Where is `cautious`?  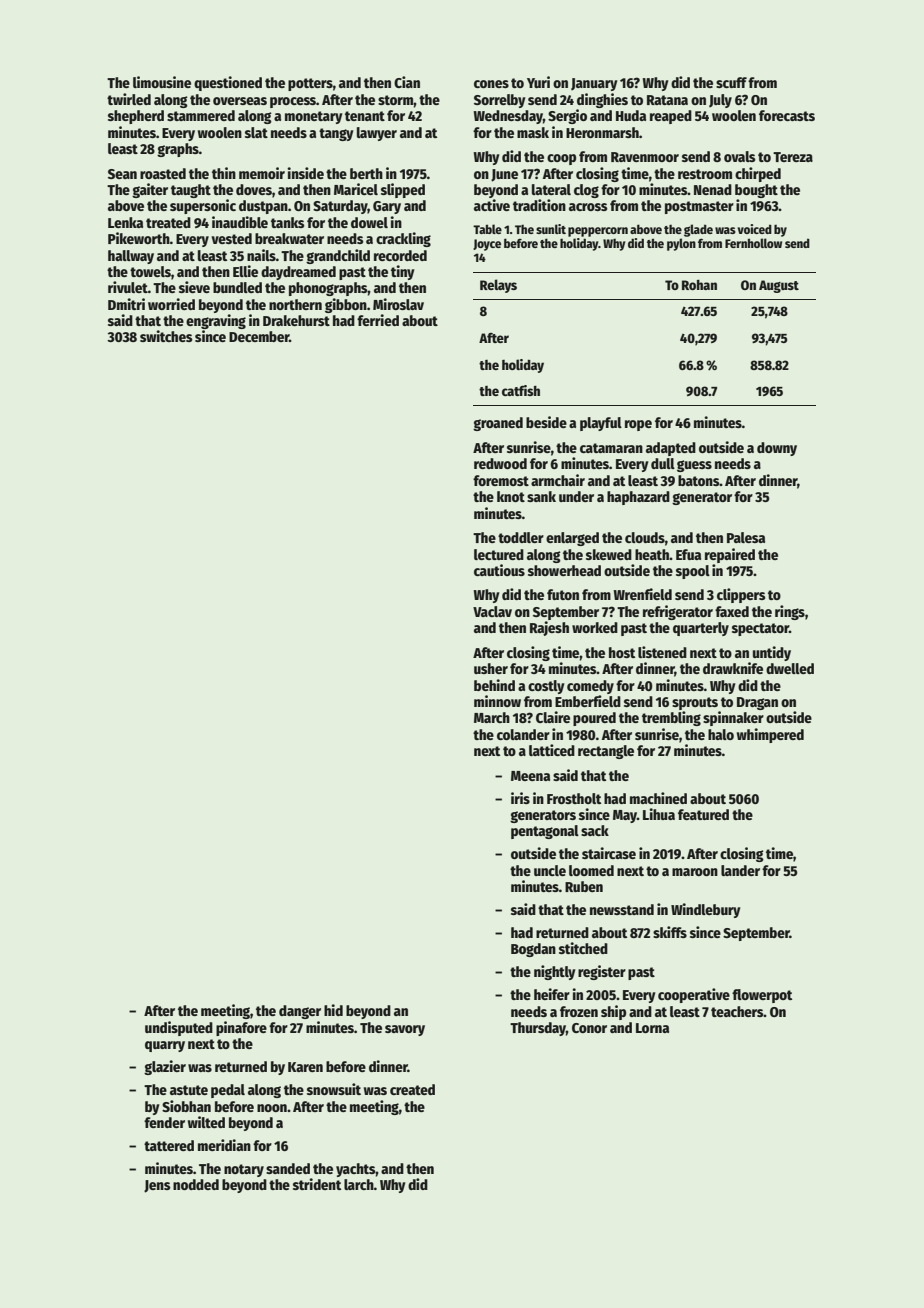 cautious is located at coordinates (499, 570).
